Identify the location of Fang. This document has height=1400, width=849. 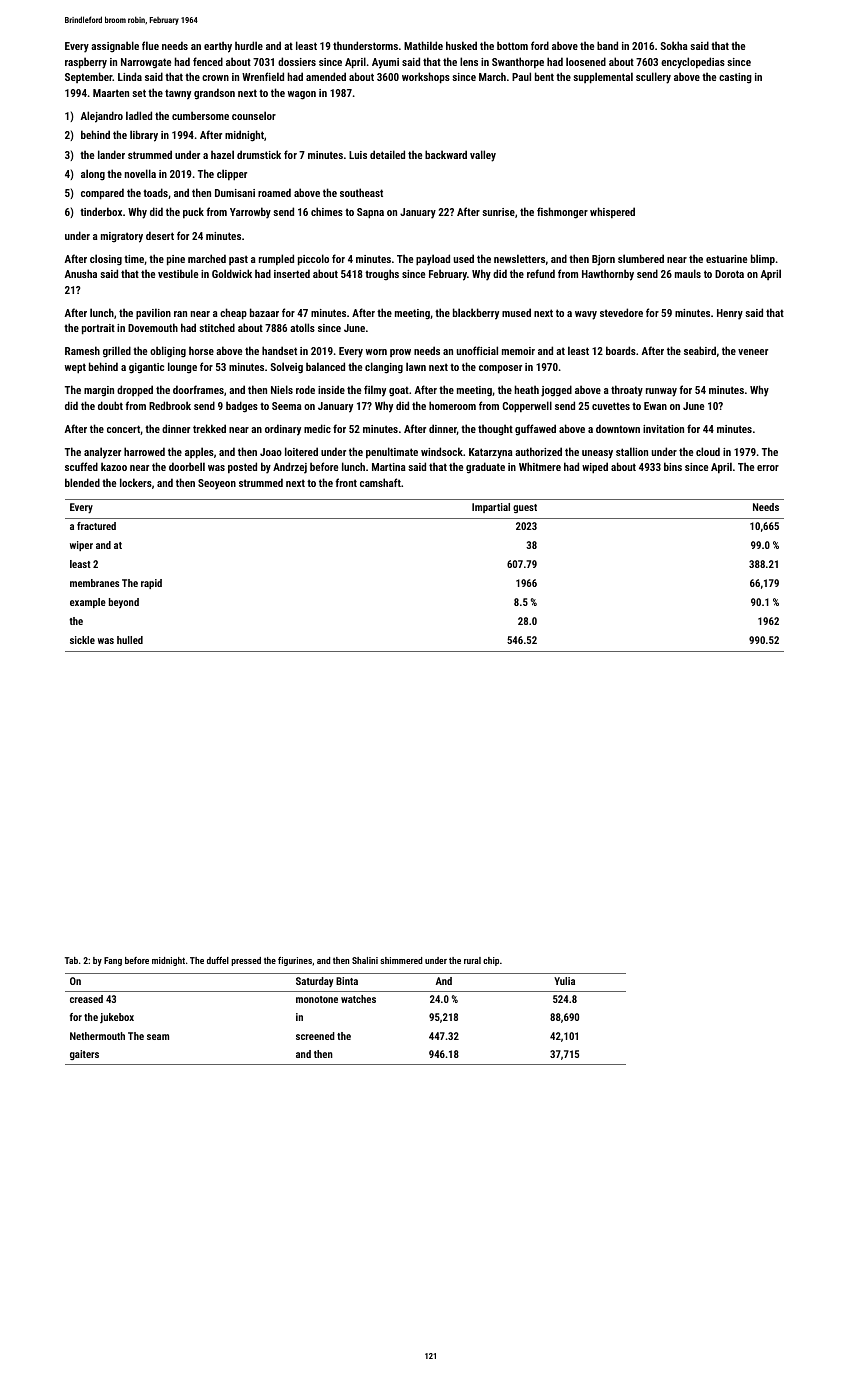
(113, 961).
